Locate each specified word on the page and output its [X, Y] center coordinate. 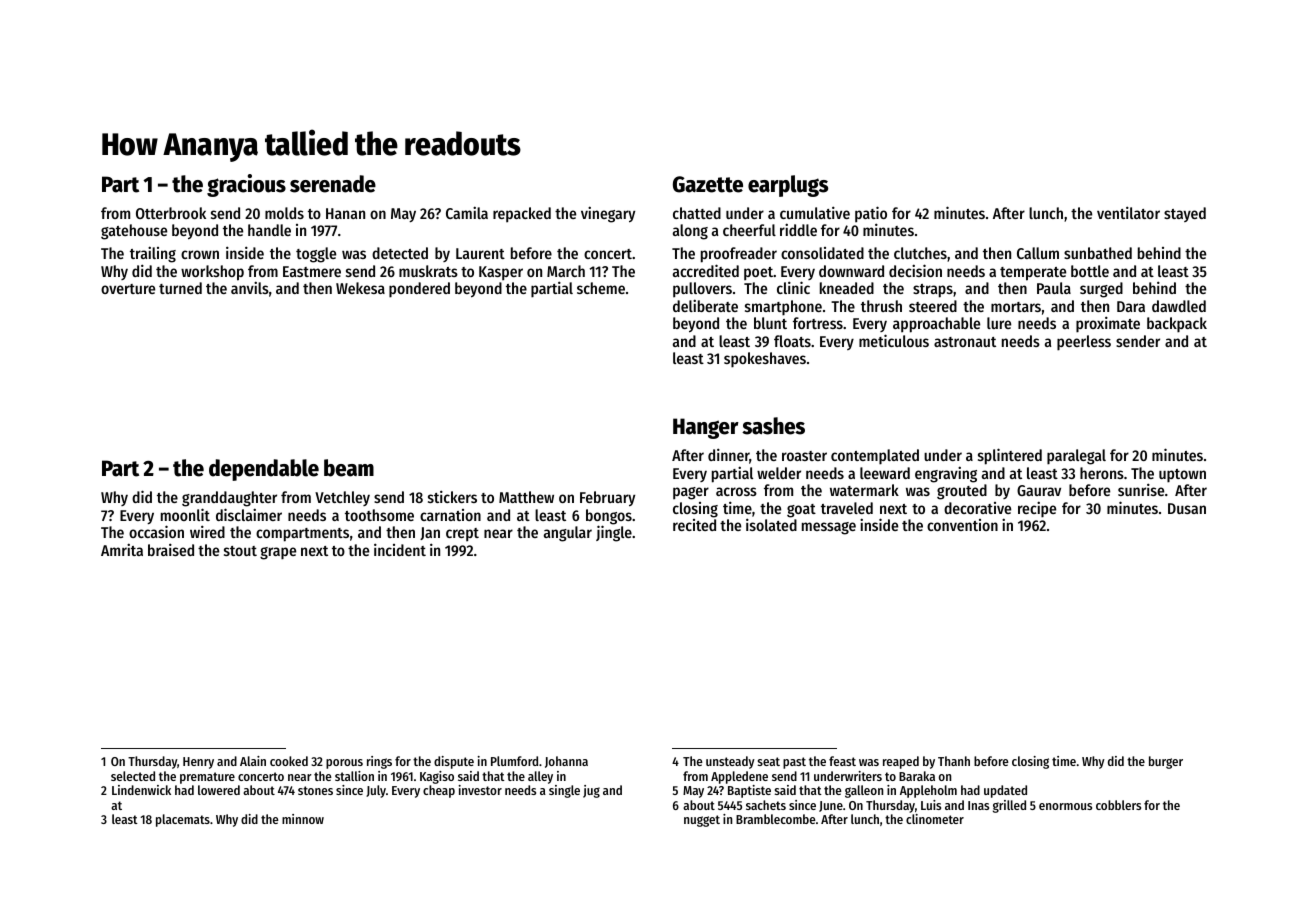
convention [962, 525]
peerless [1084, 343]
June [831, 806]
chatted [697, 213]
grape [278, 553]
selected [133, 776]
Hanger [706, 428]
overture [128, 289]
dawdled [1179, 306]
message [829, 528]
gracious [246, 185]
